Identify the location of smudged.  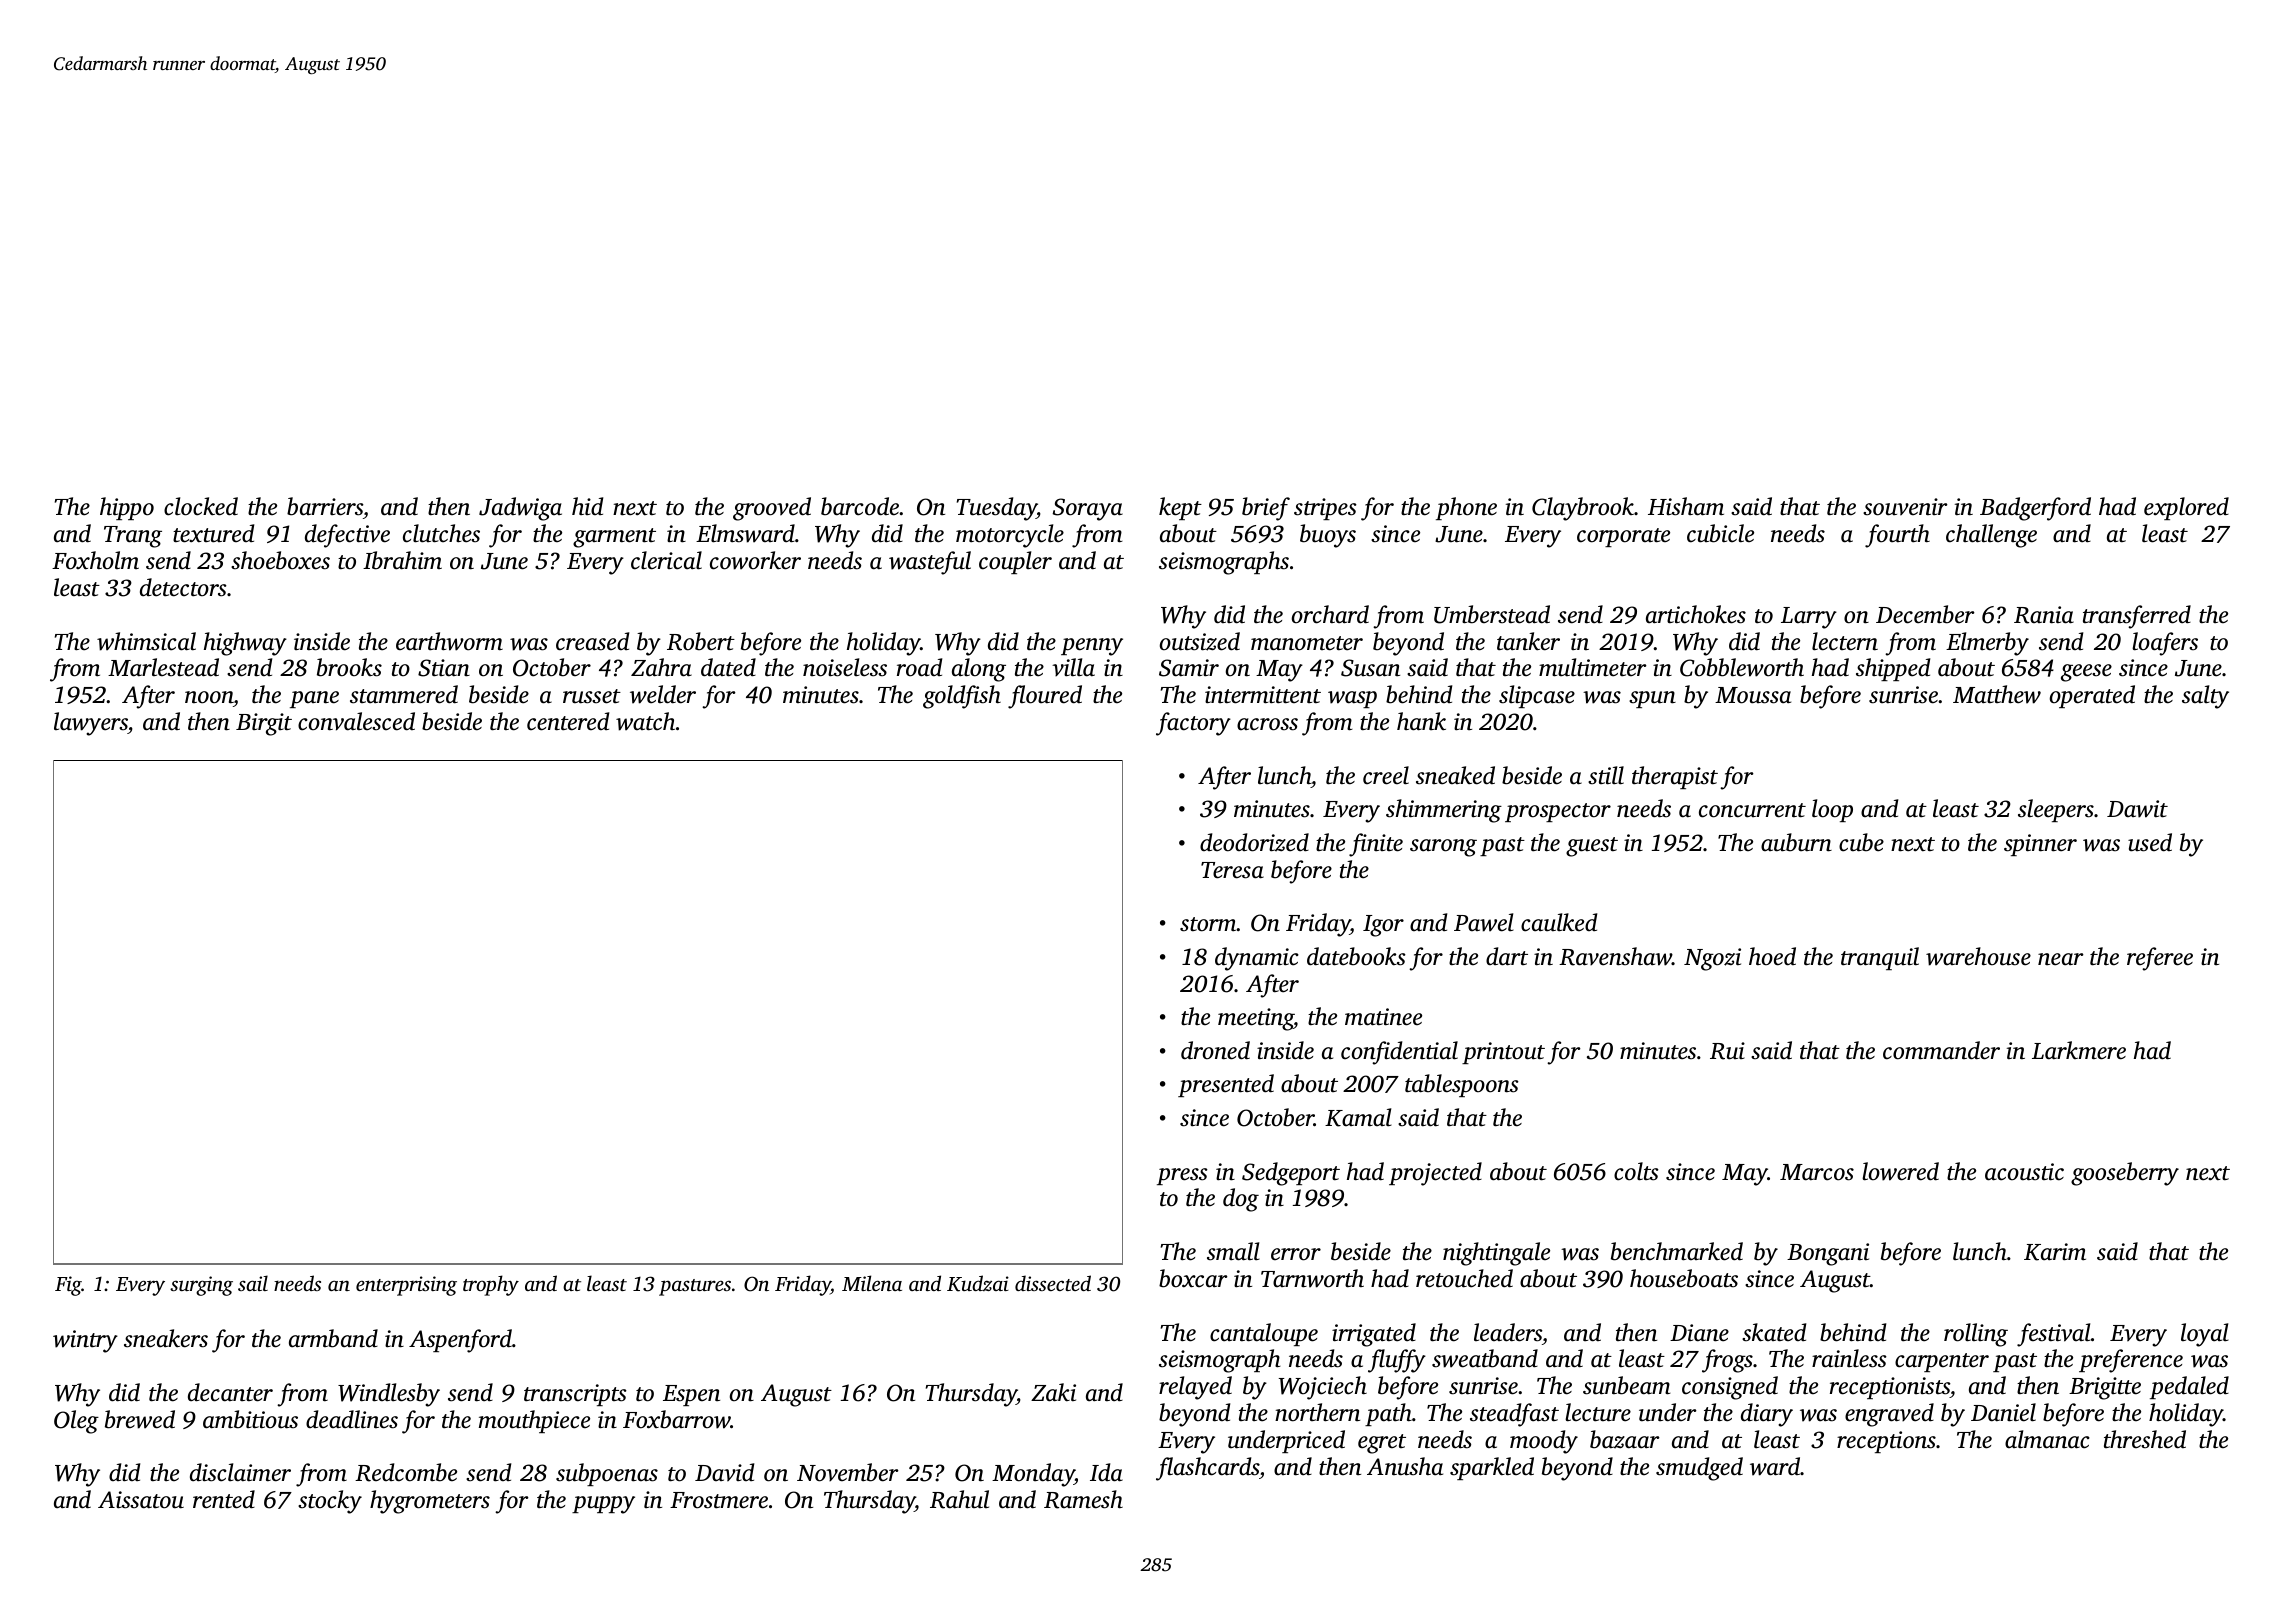
(1699, 1469).
